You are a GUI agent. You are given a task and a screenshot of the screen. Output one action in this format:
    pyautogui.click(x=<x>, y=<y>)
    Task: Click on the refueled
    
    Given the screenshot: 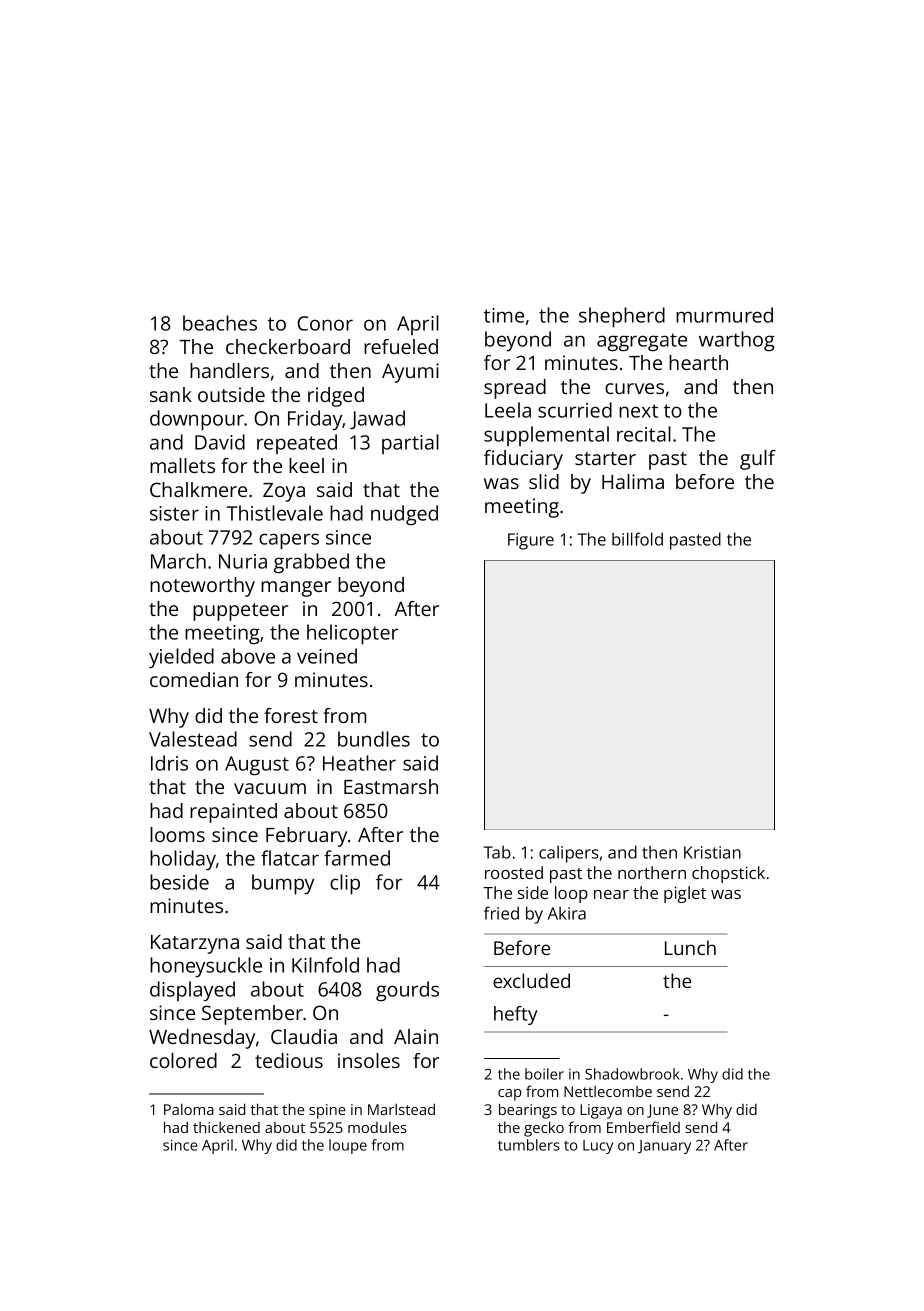 What is the action you would take?
    pyautogui.click(x=401, y=346)
